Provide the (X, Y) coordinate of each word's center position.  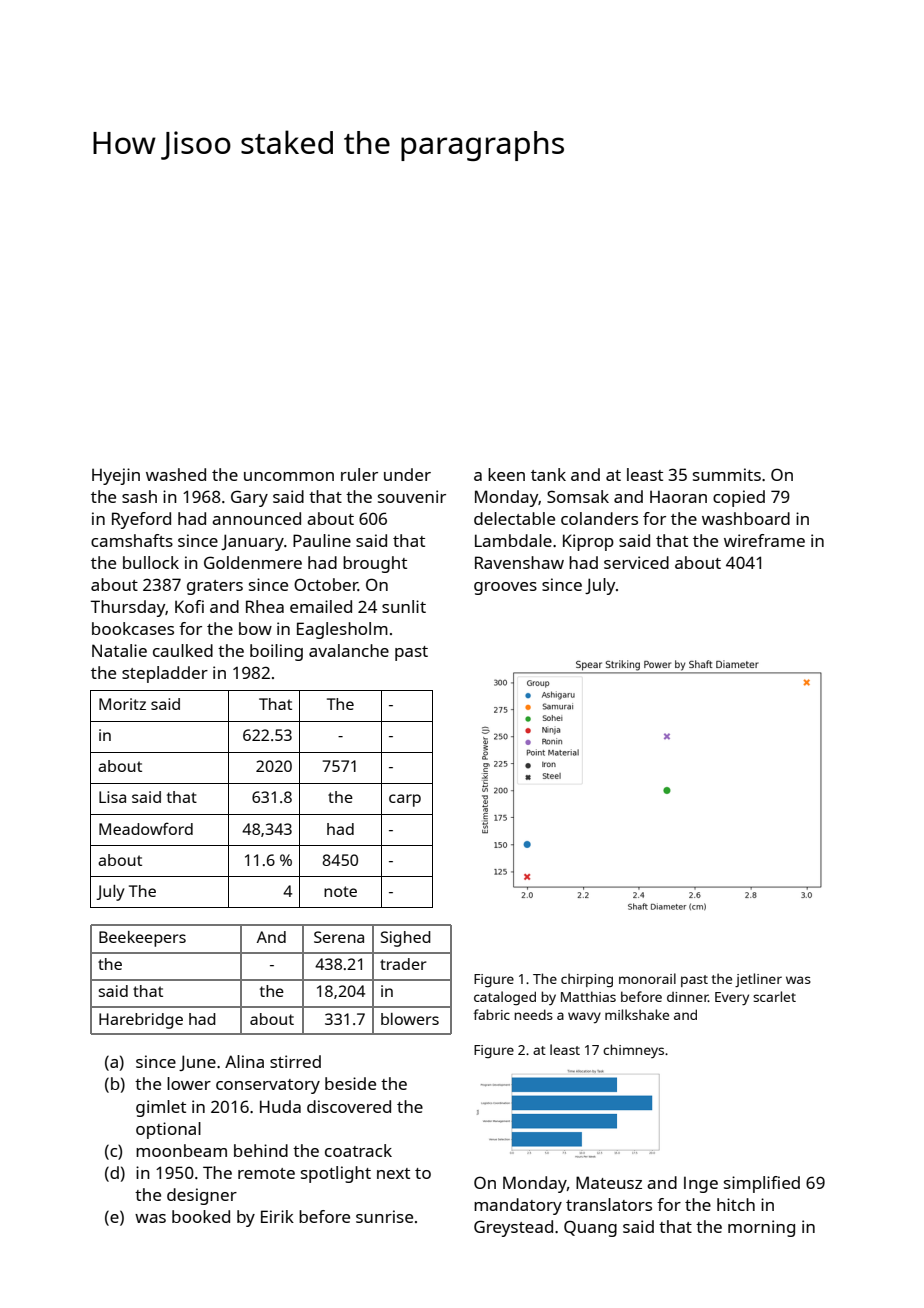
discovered (349, 1106)
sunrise (384, 1216)
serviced (636, 562)
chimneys (633, 1051)
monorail (647, 978)
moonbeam (181, 1150)
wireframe (764, 540)
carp (405, 800)
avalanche (349, 650)
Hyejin (116, 476)
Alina (244, 1061)
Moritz (122, 704)
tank (548, 474)
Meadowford (146, 828)
